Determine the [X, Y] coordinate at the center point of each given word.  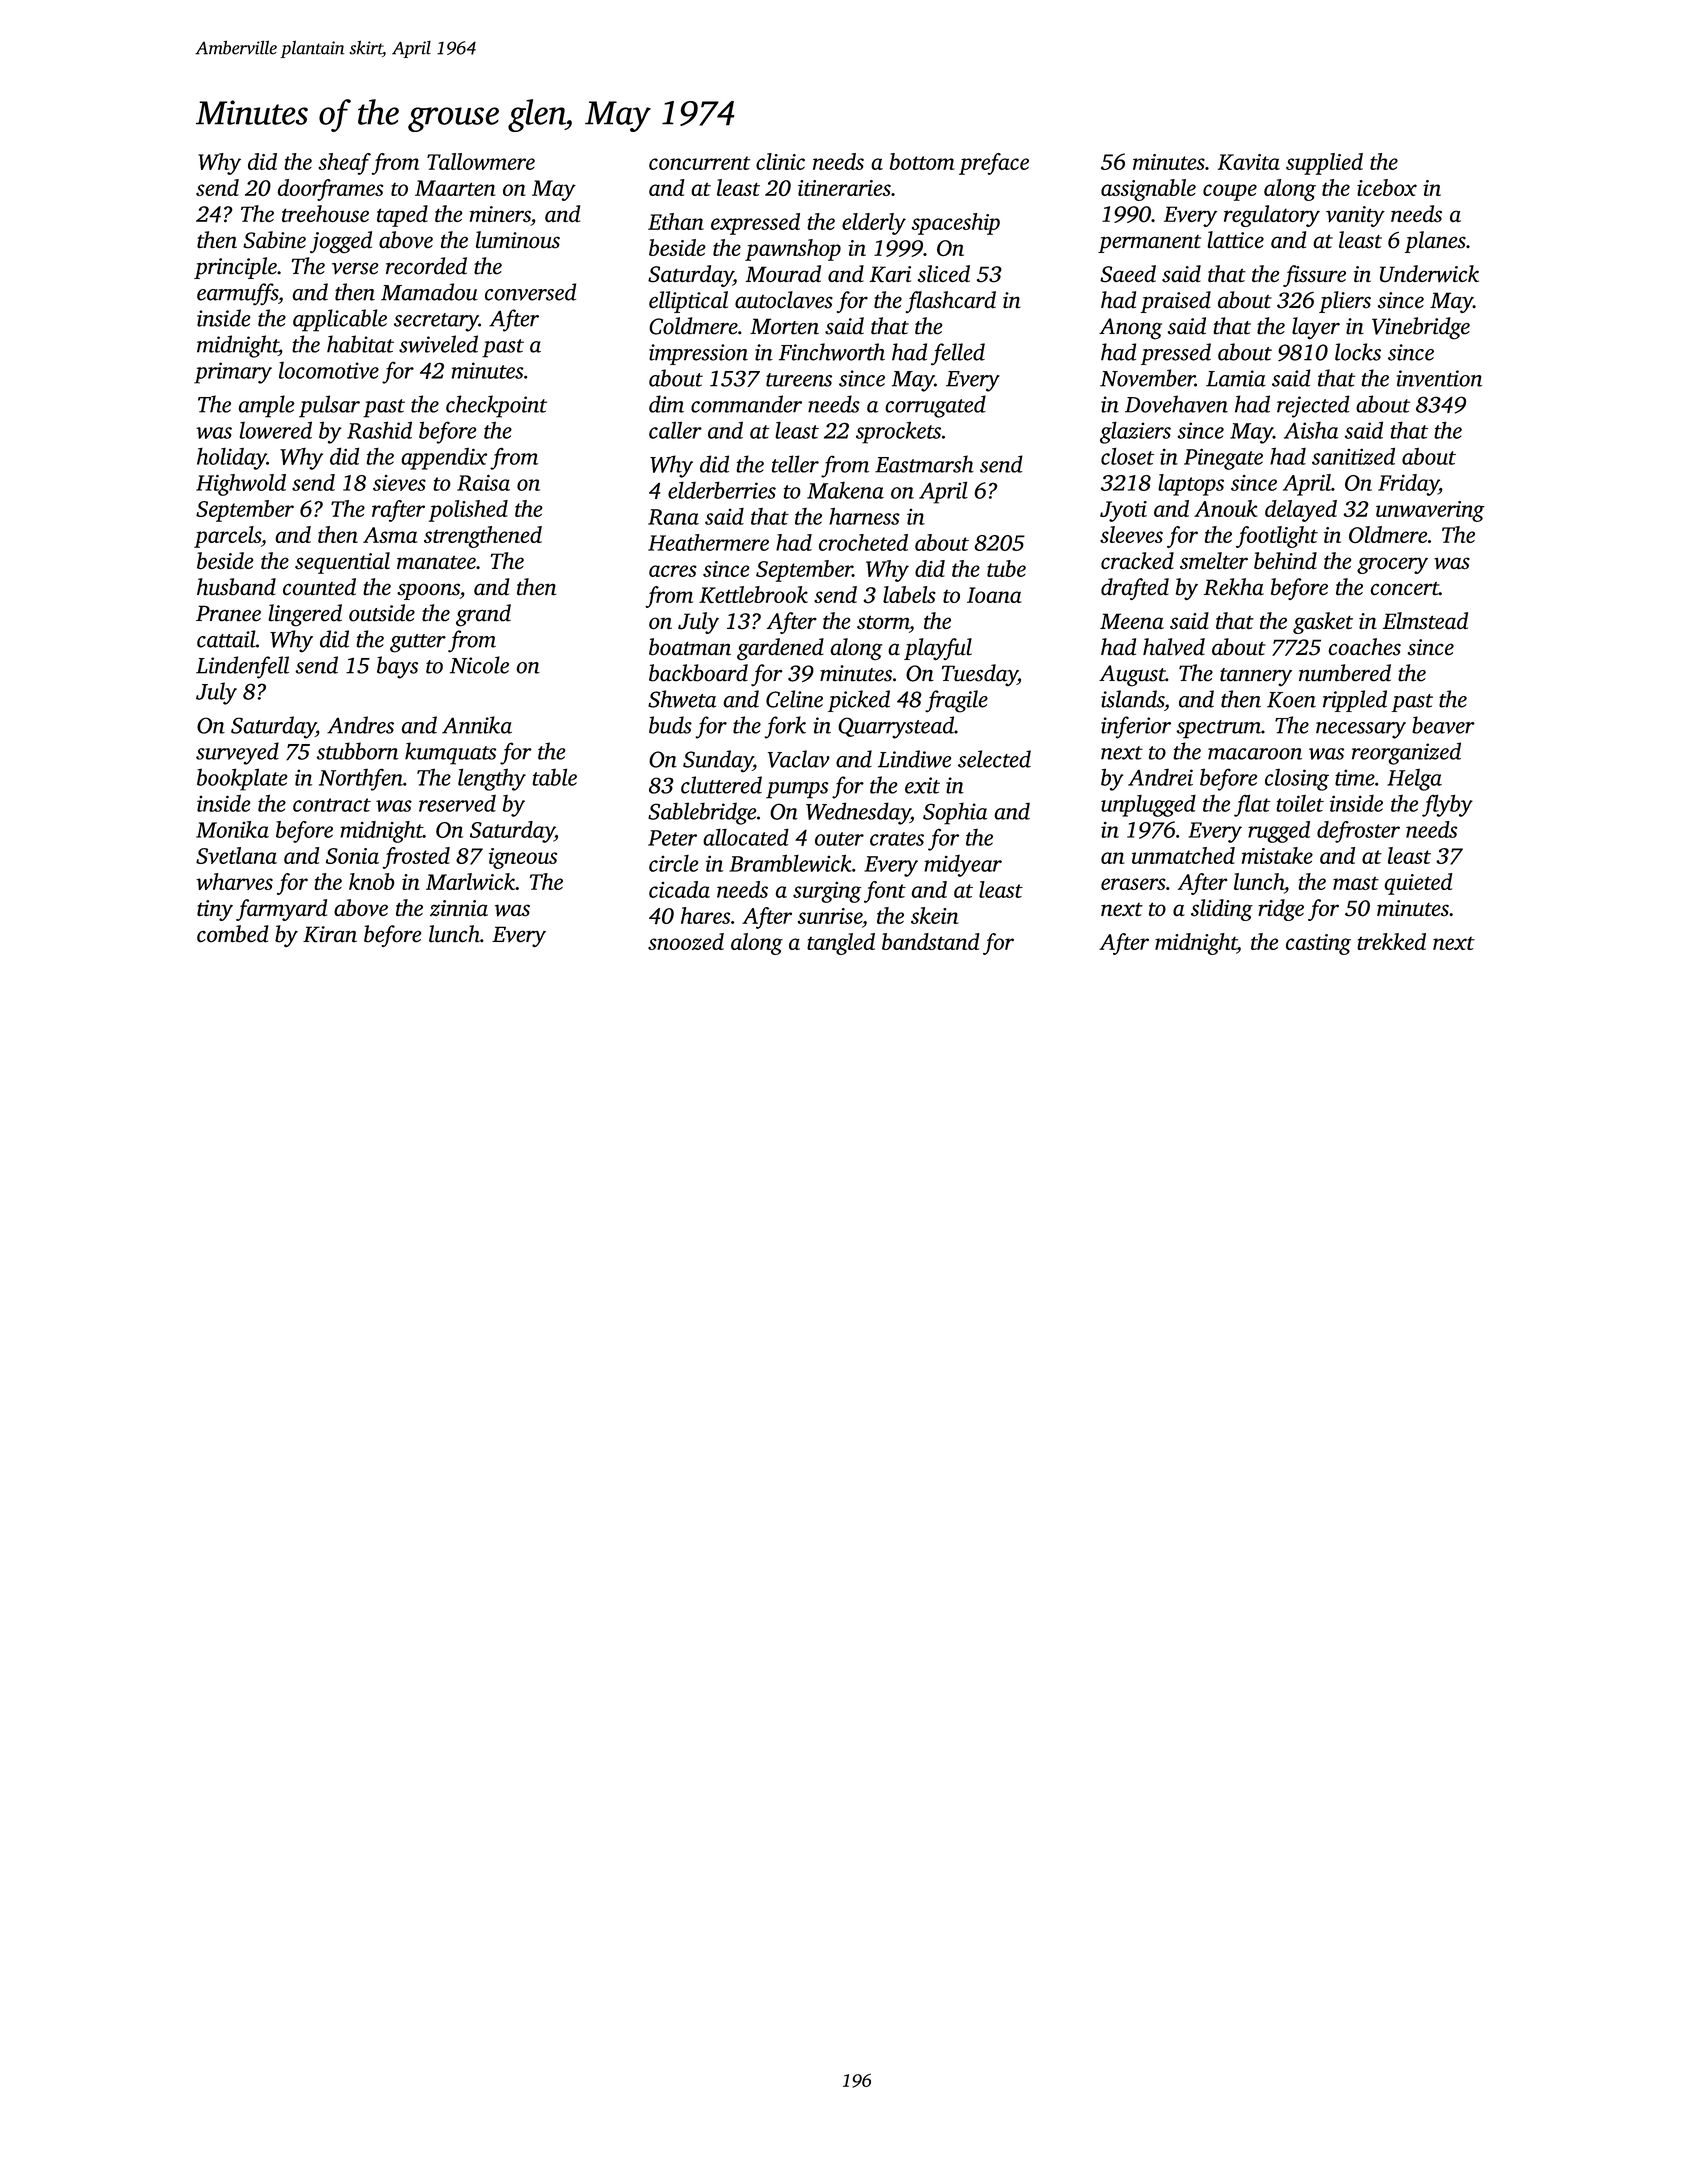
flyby [1447, 805]
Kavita [1249, 162]
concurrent [699, 163]
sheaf [344, 164]
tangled [841, 944]
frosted [416, 858]
